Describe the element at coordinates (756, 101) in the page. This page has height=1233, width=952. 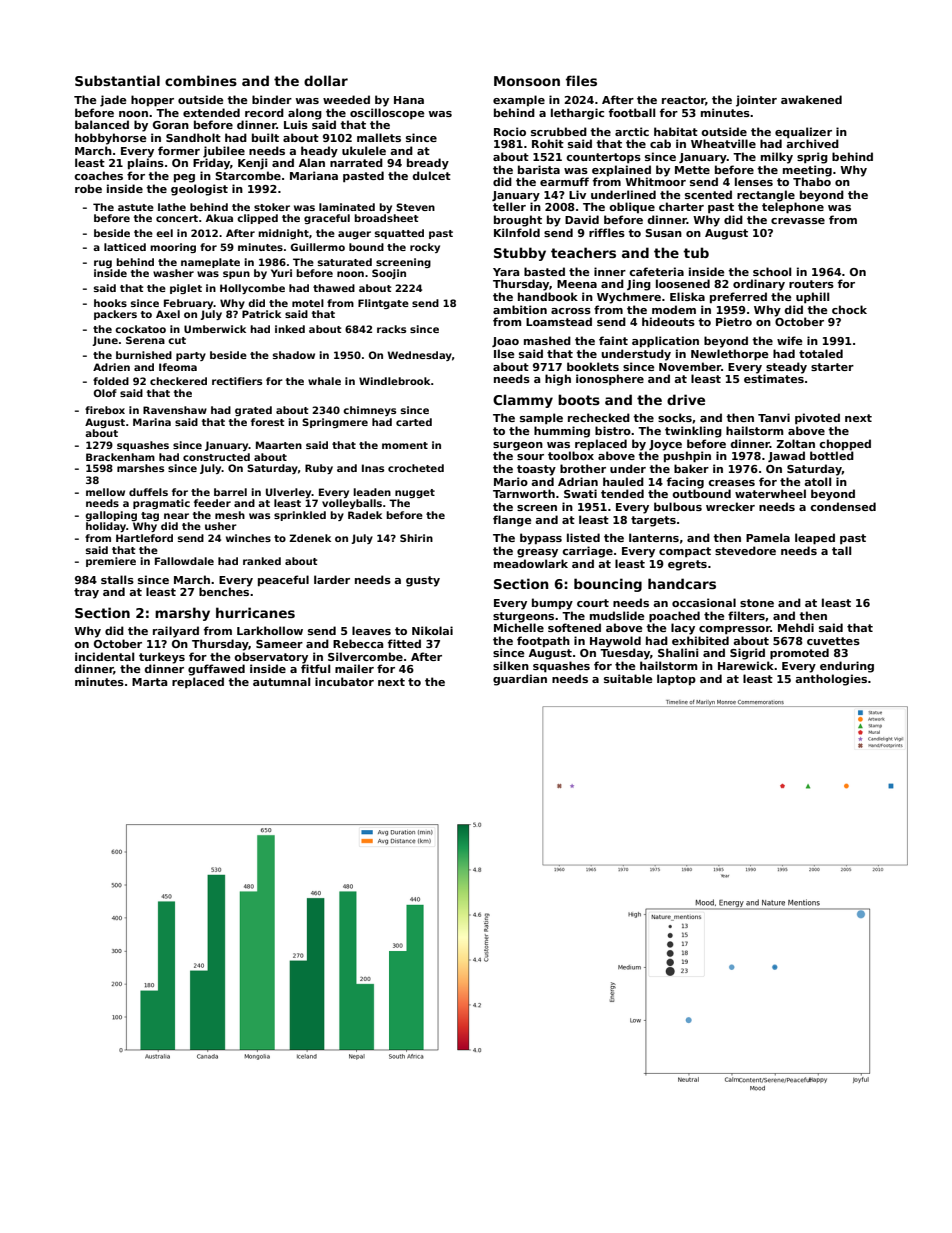
I see `jointer` at that location.
